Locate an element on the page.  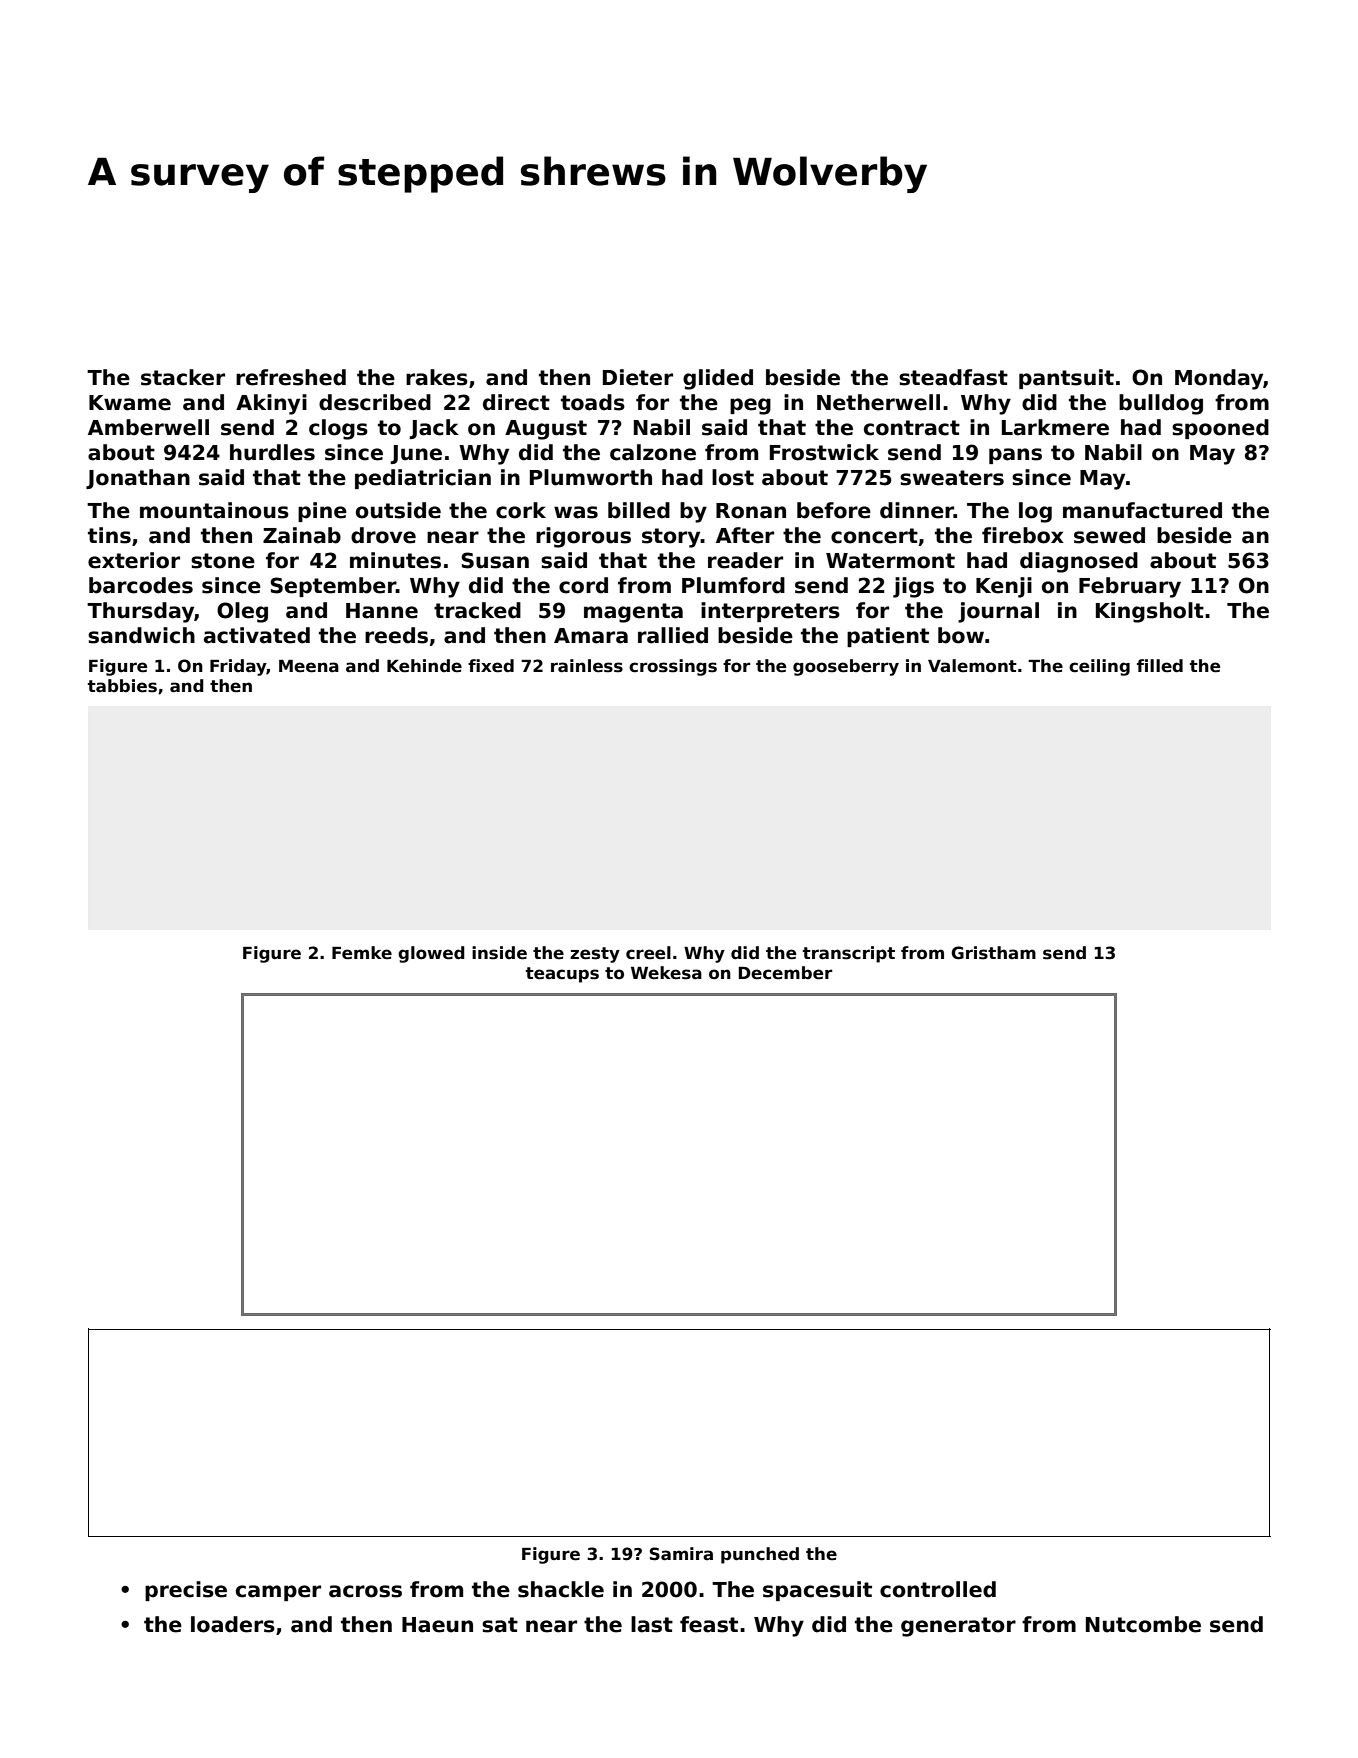
refreshed is located at coordinates (291, 377).
